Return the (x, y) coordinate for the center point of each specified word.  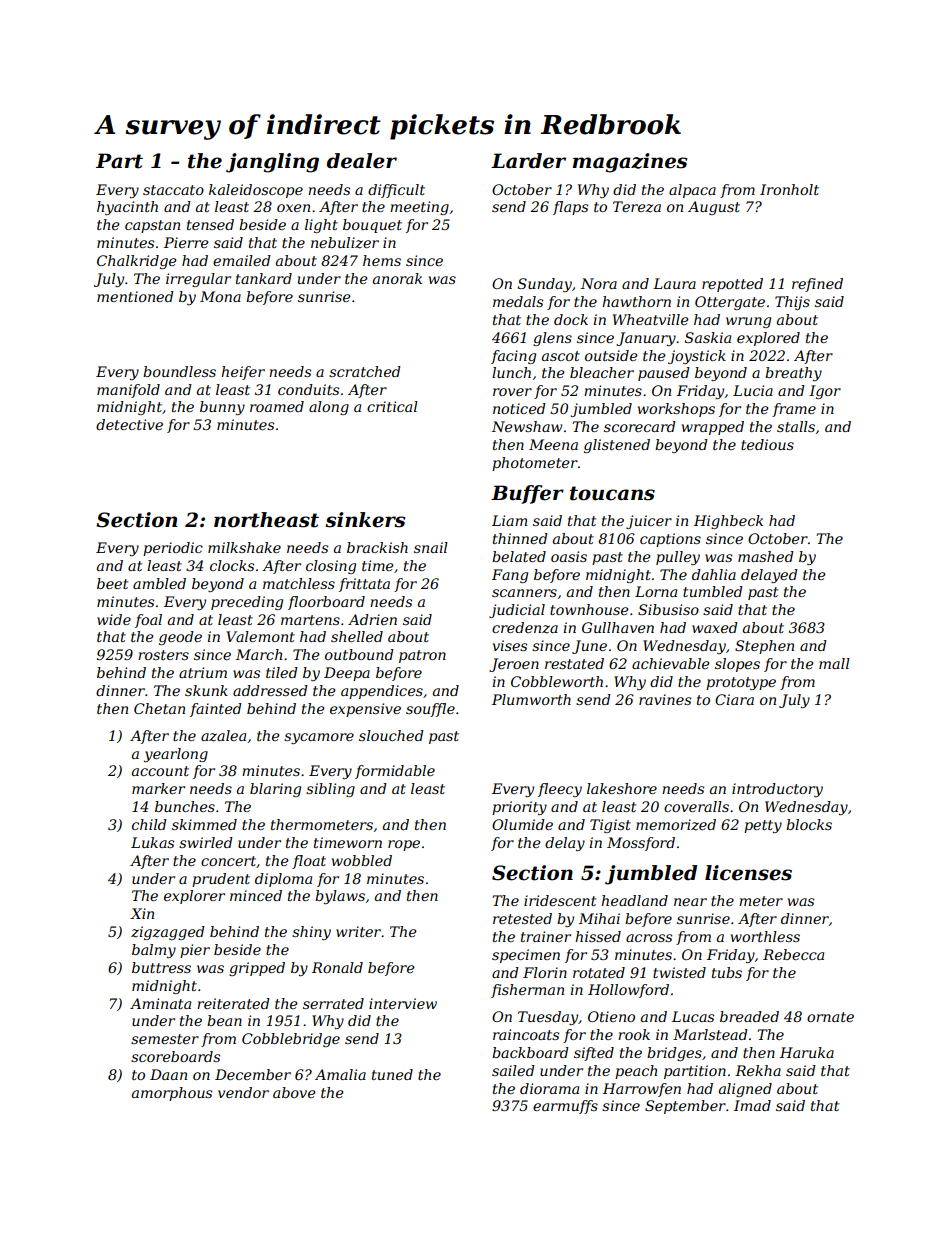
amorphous (172, 1094)
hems (382, 260)
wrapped (713, 428)
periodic (173, 549)
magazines (630, 163)
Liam (509, 520)
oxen (293, 208)
